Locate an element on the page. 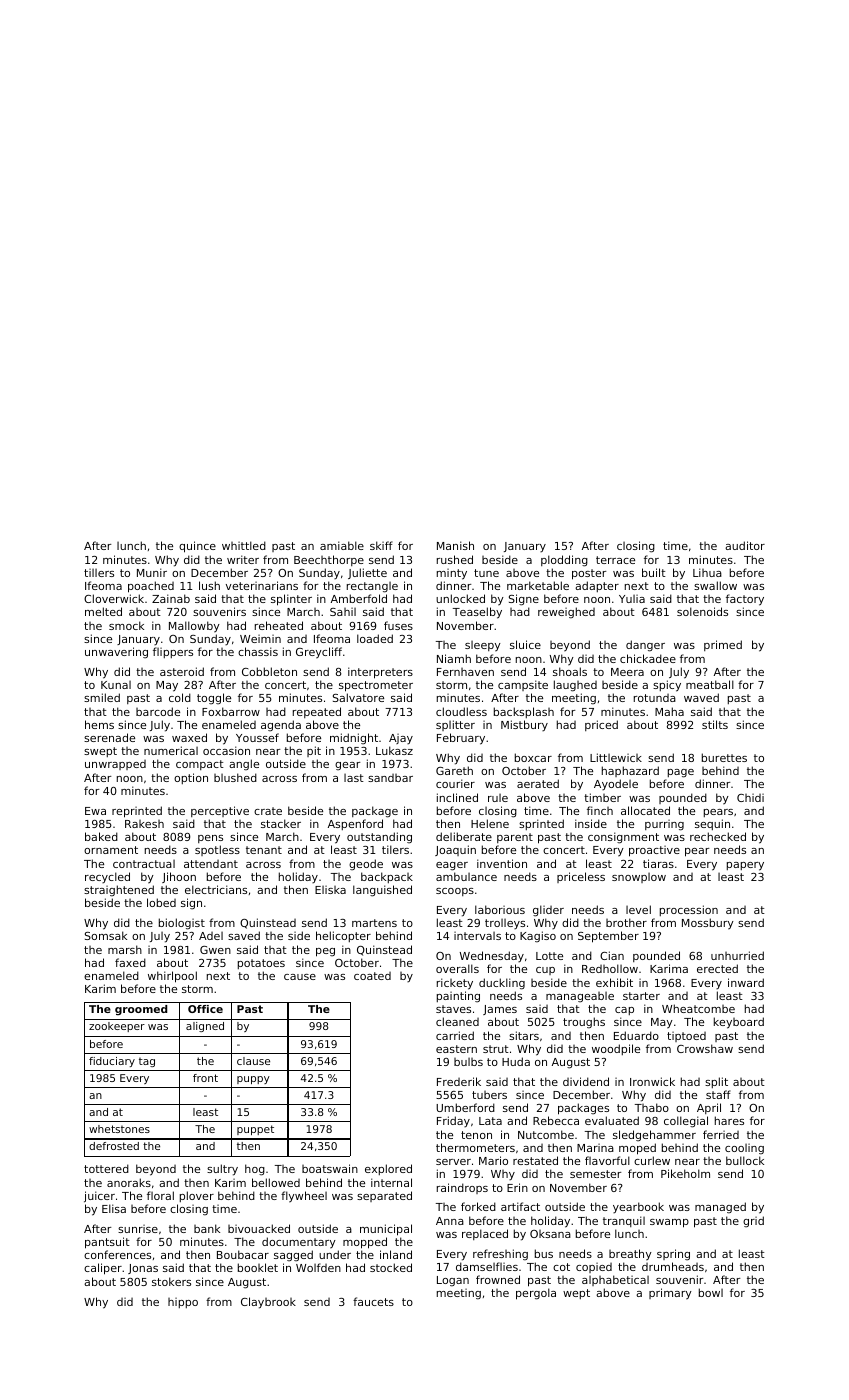 This image has width=849, height=1400. Wolfden is located at coordinates (318, 1267).
